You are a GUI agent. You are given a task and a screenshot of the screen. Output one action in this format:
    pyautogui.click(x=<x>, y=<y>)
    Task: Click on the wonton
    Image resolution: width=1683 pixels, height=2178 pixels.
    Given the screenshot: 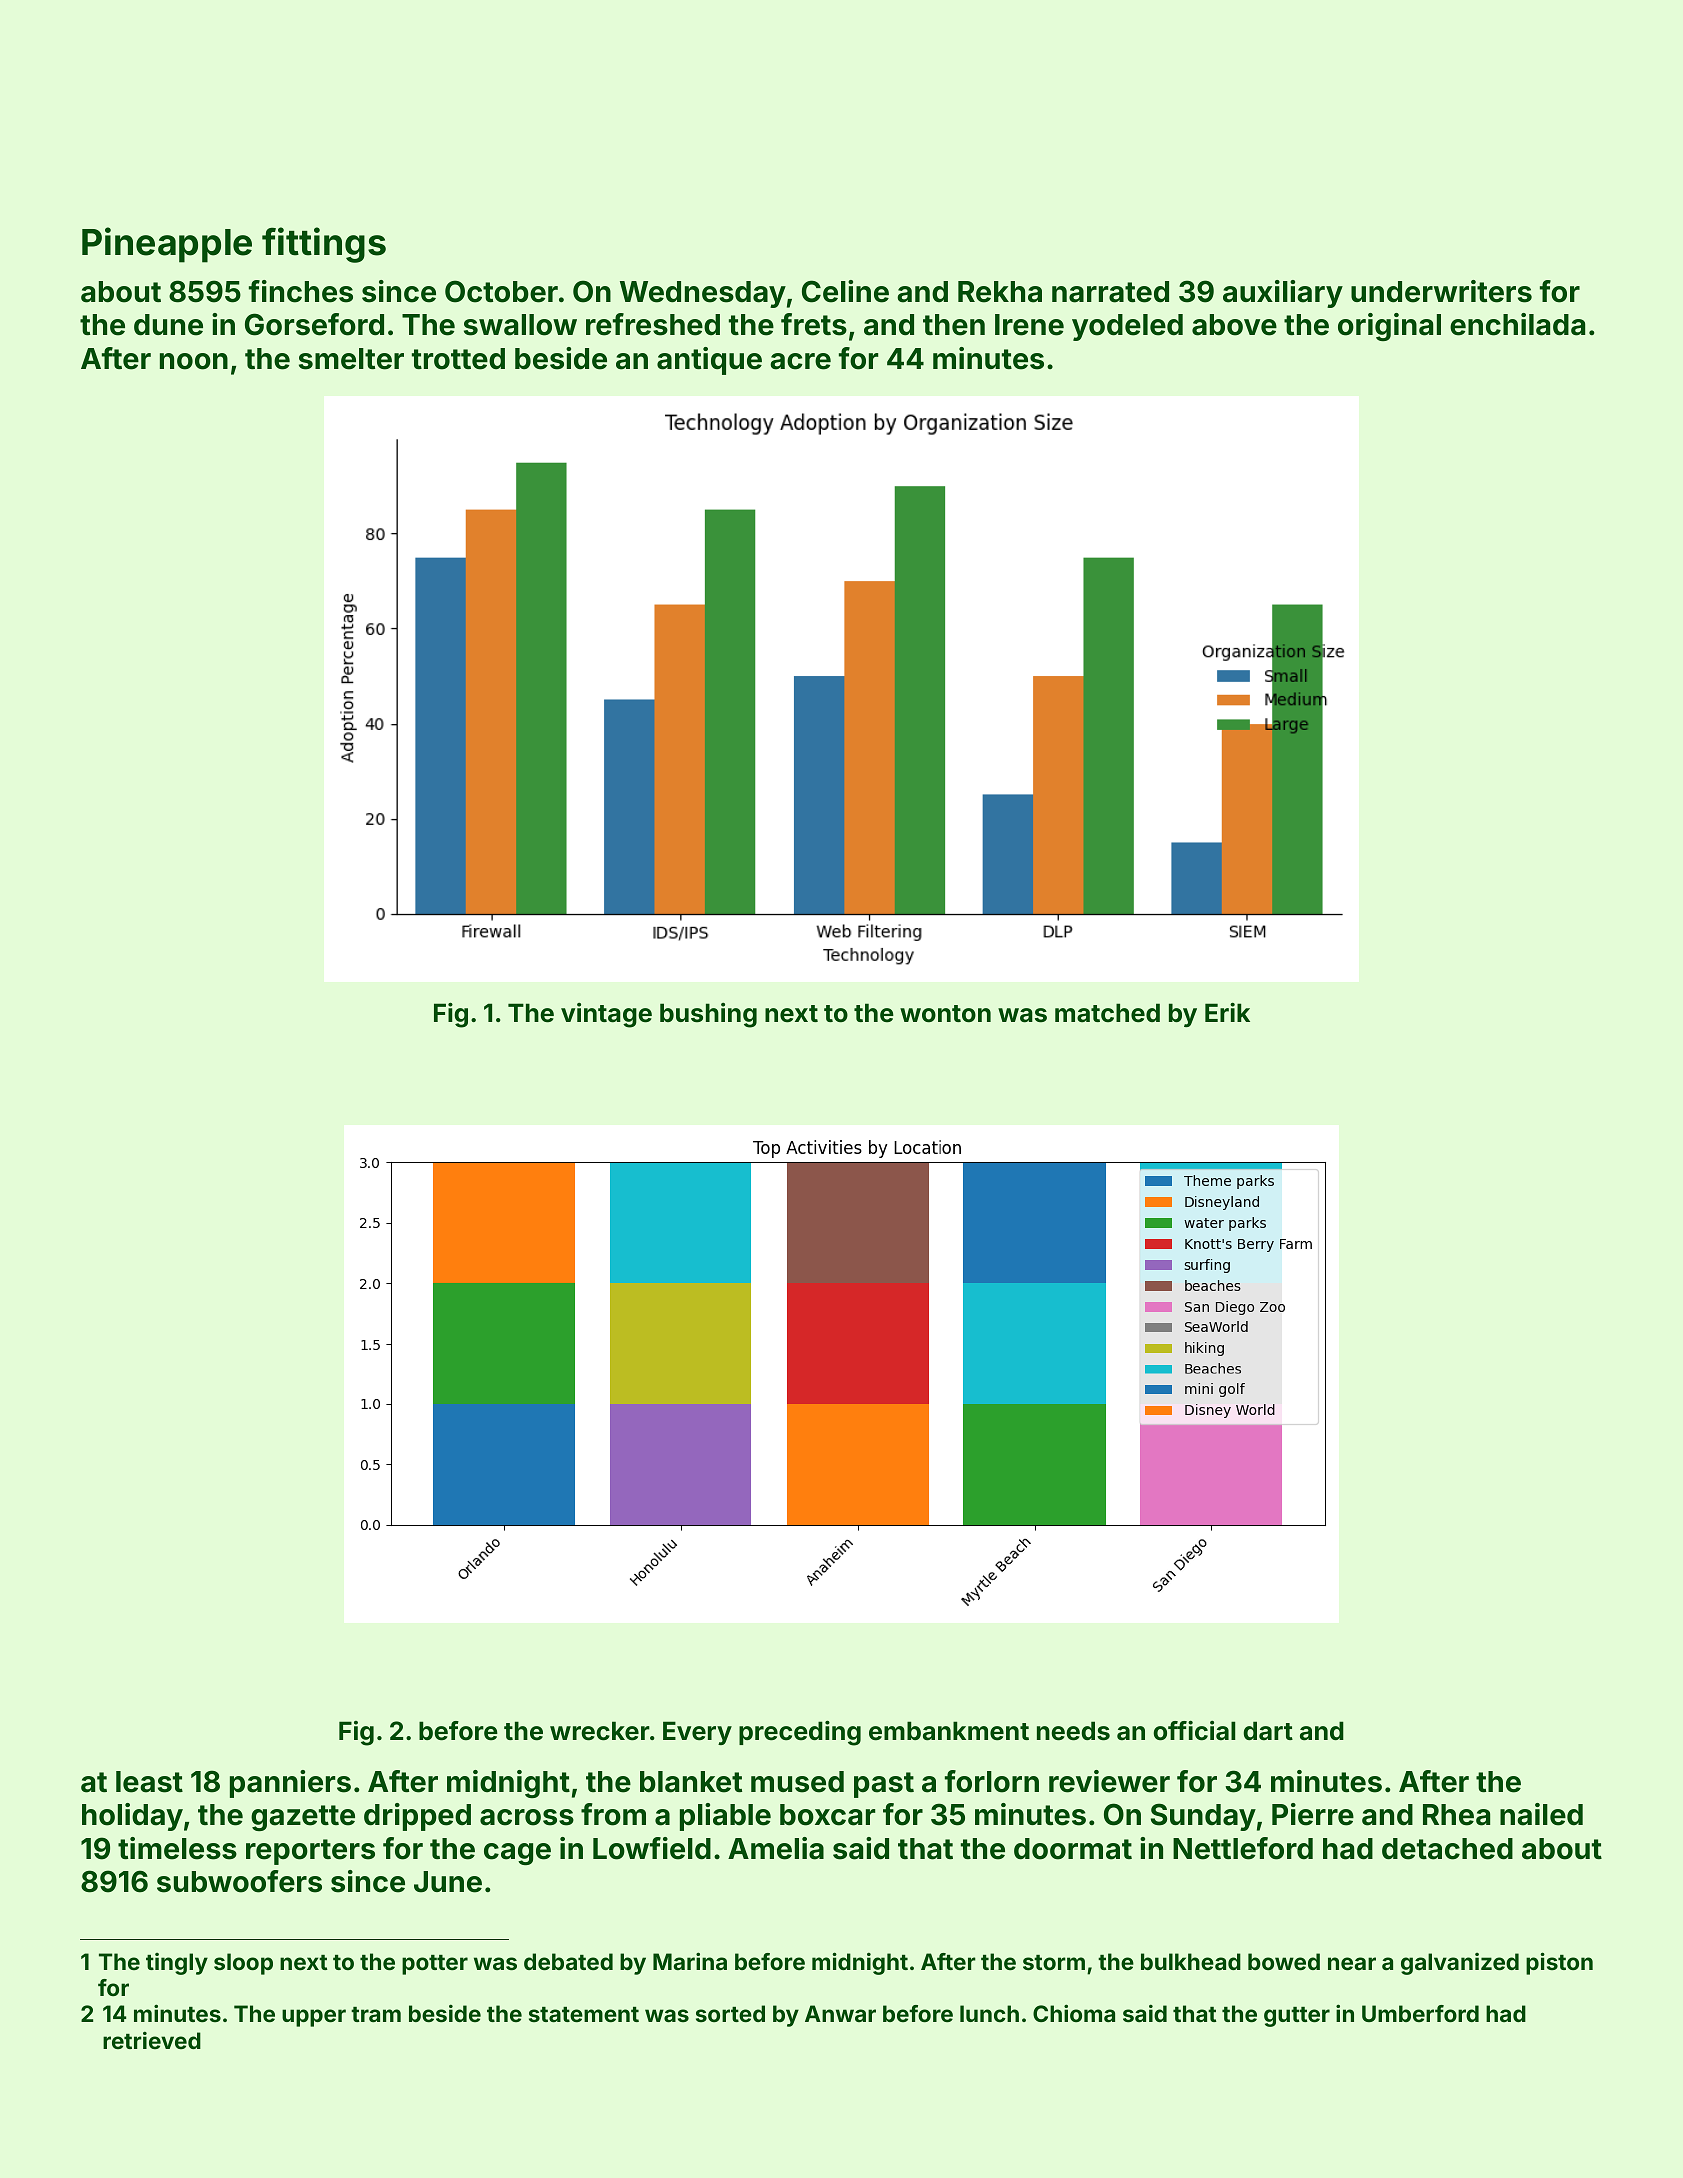 What is the action you would take?
    pyautogui.click(x=945, y=1014)
